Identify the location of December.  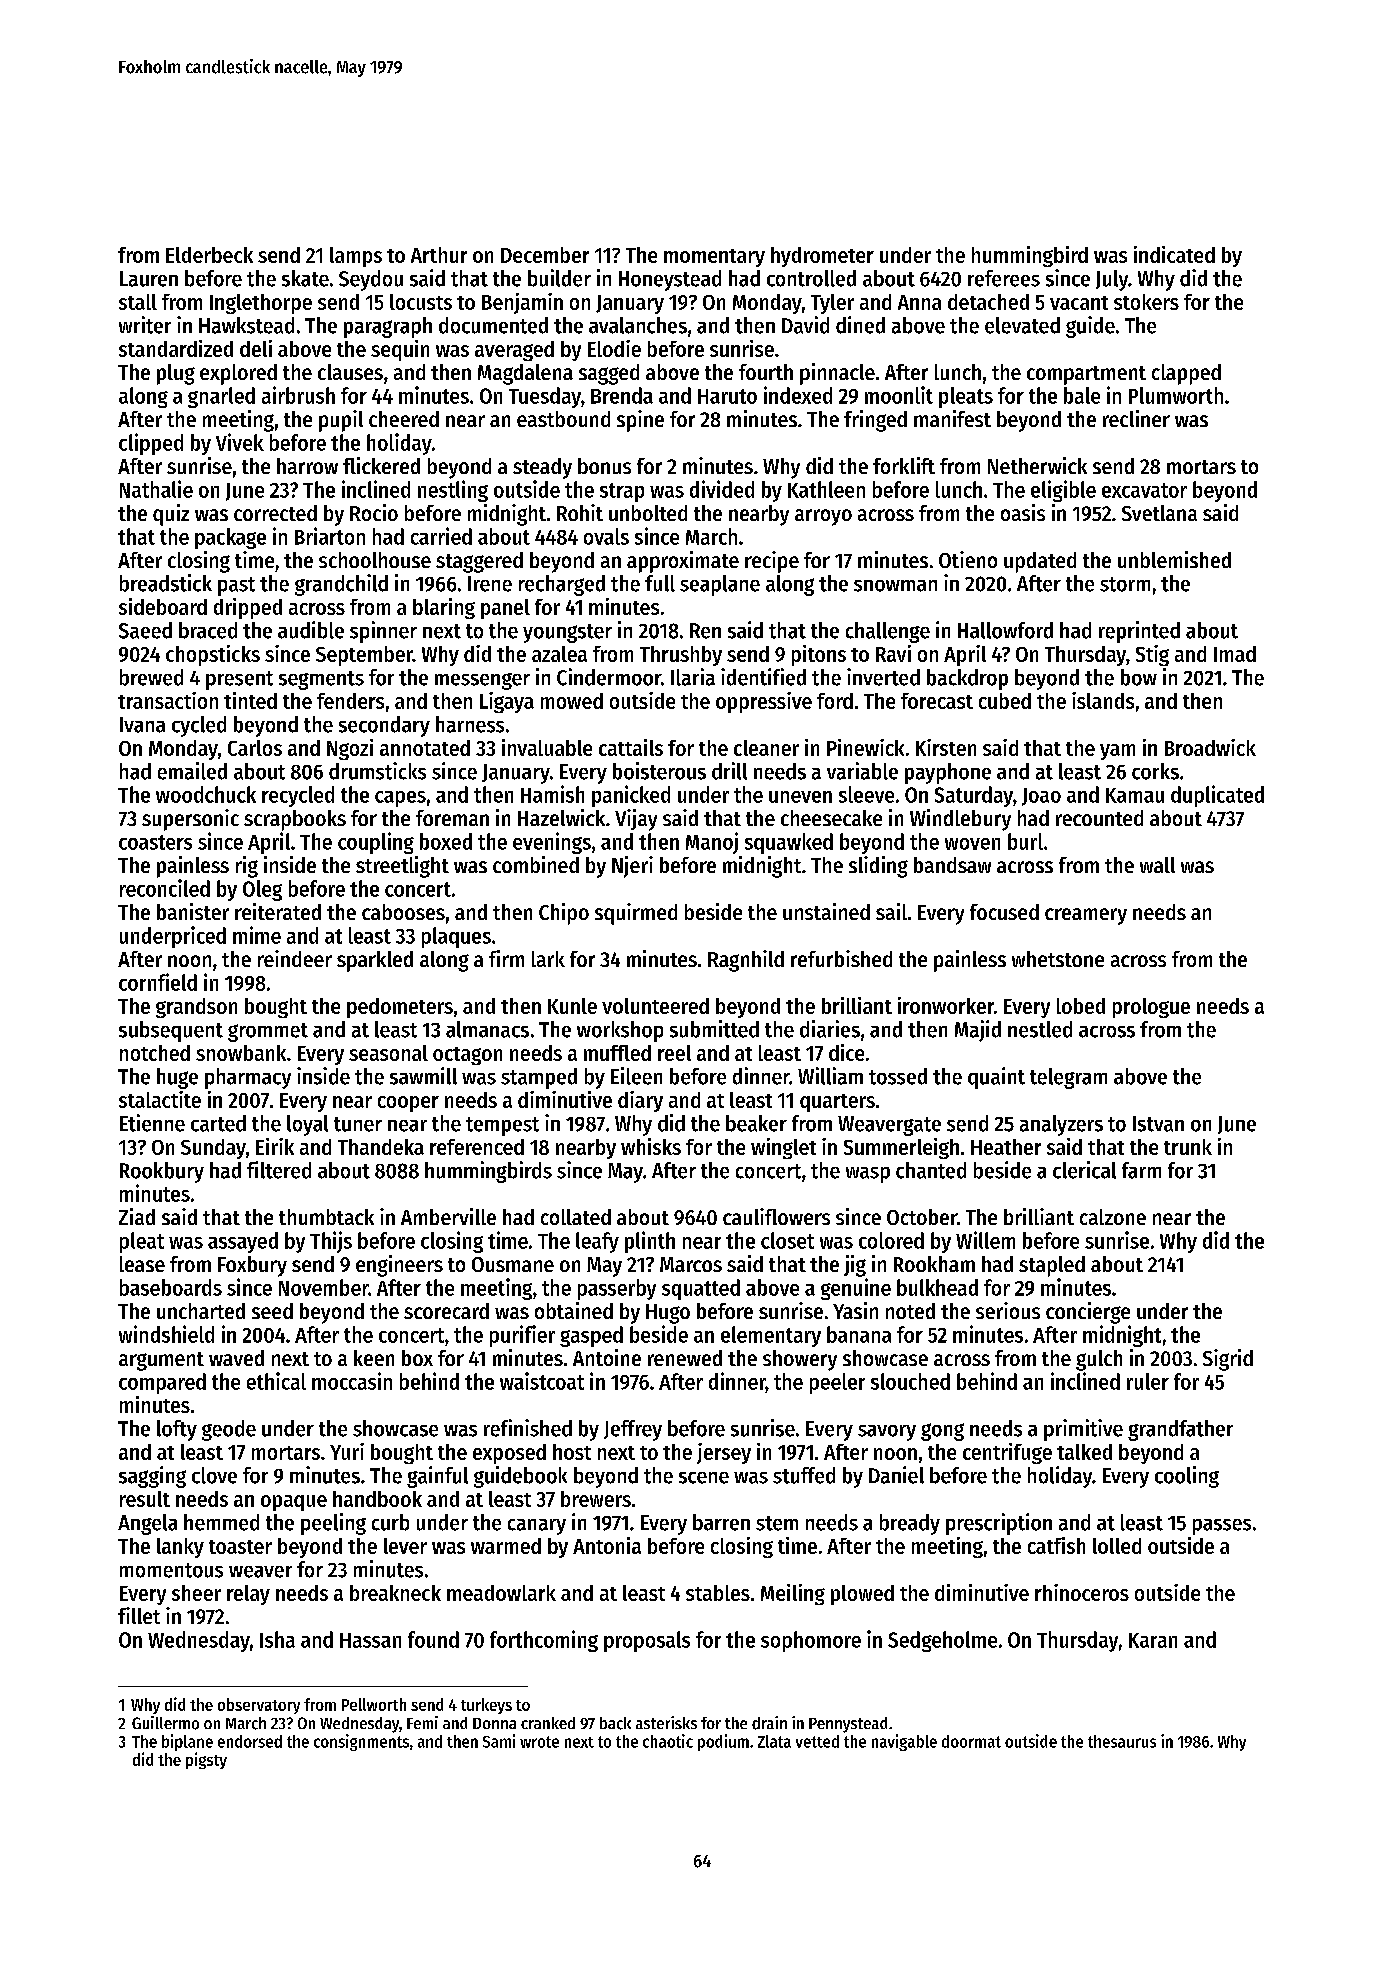
(545, 255).
